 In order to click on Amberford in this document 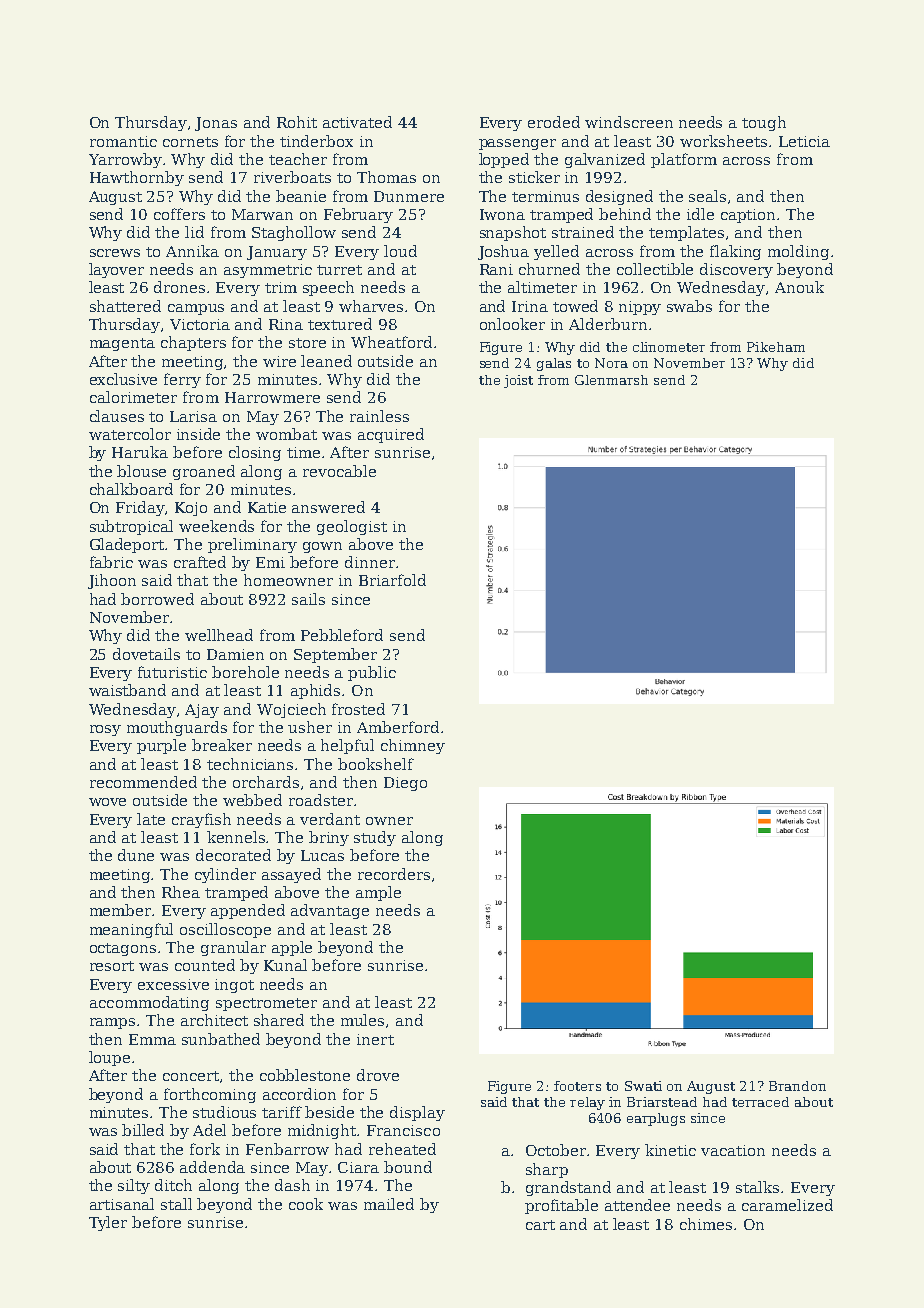, I will do `click(398, 727)`.
